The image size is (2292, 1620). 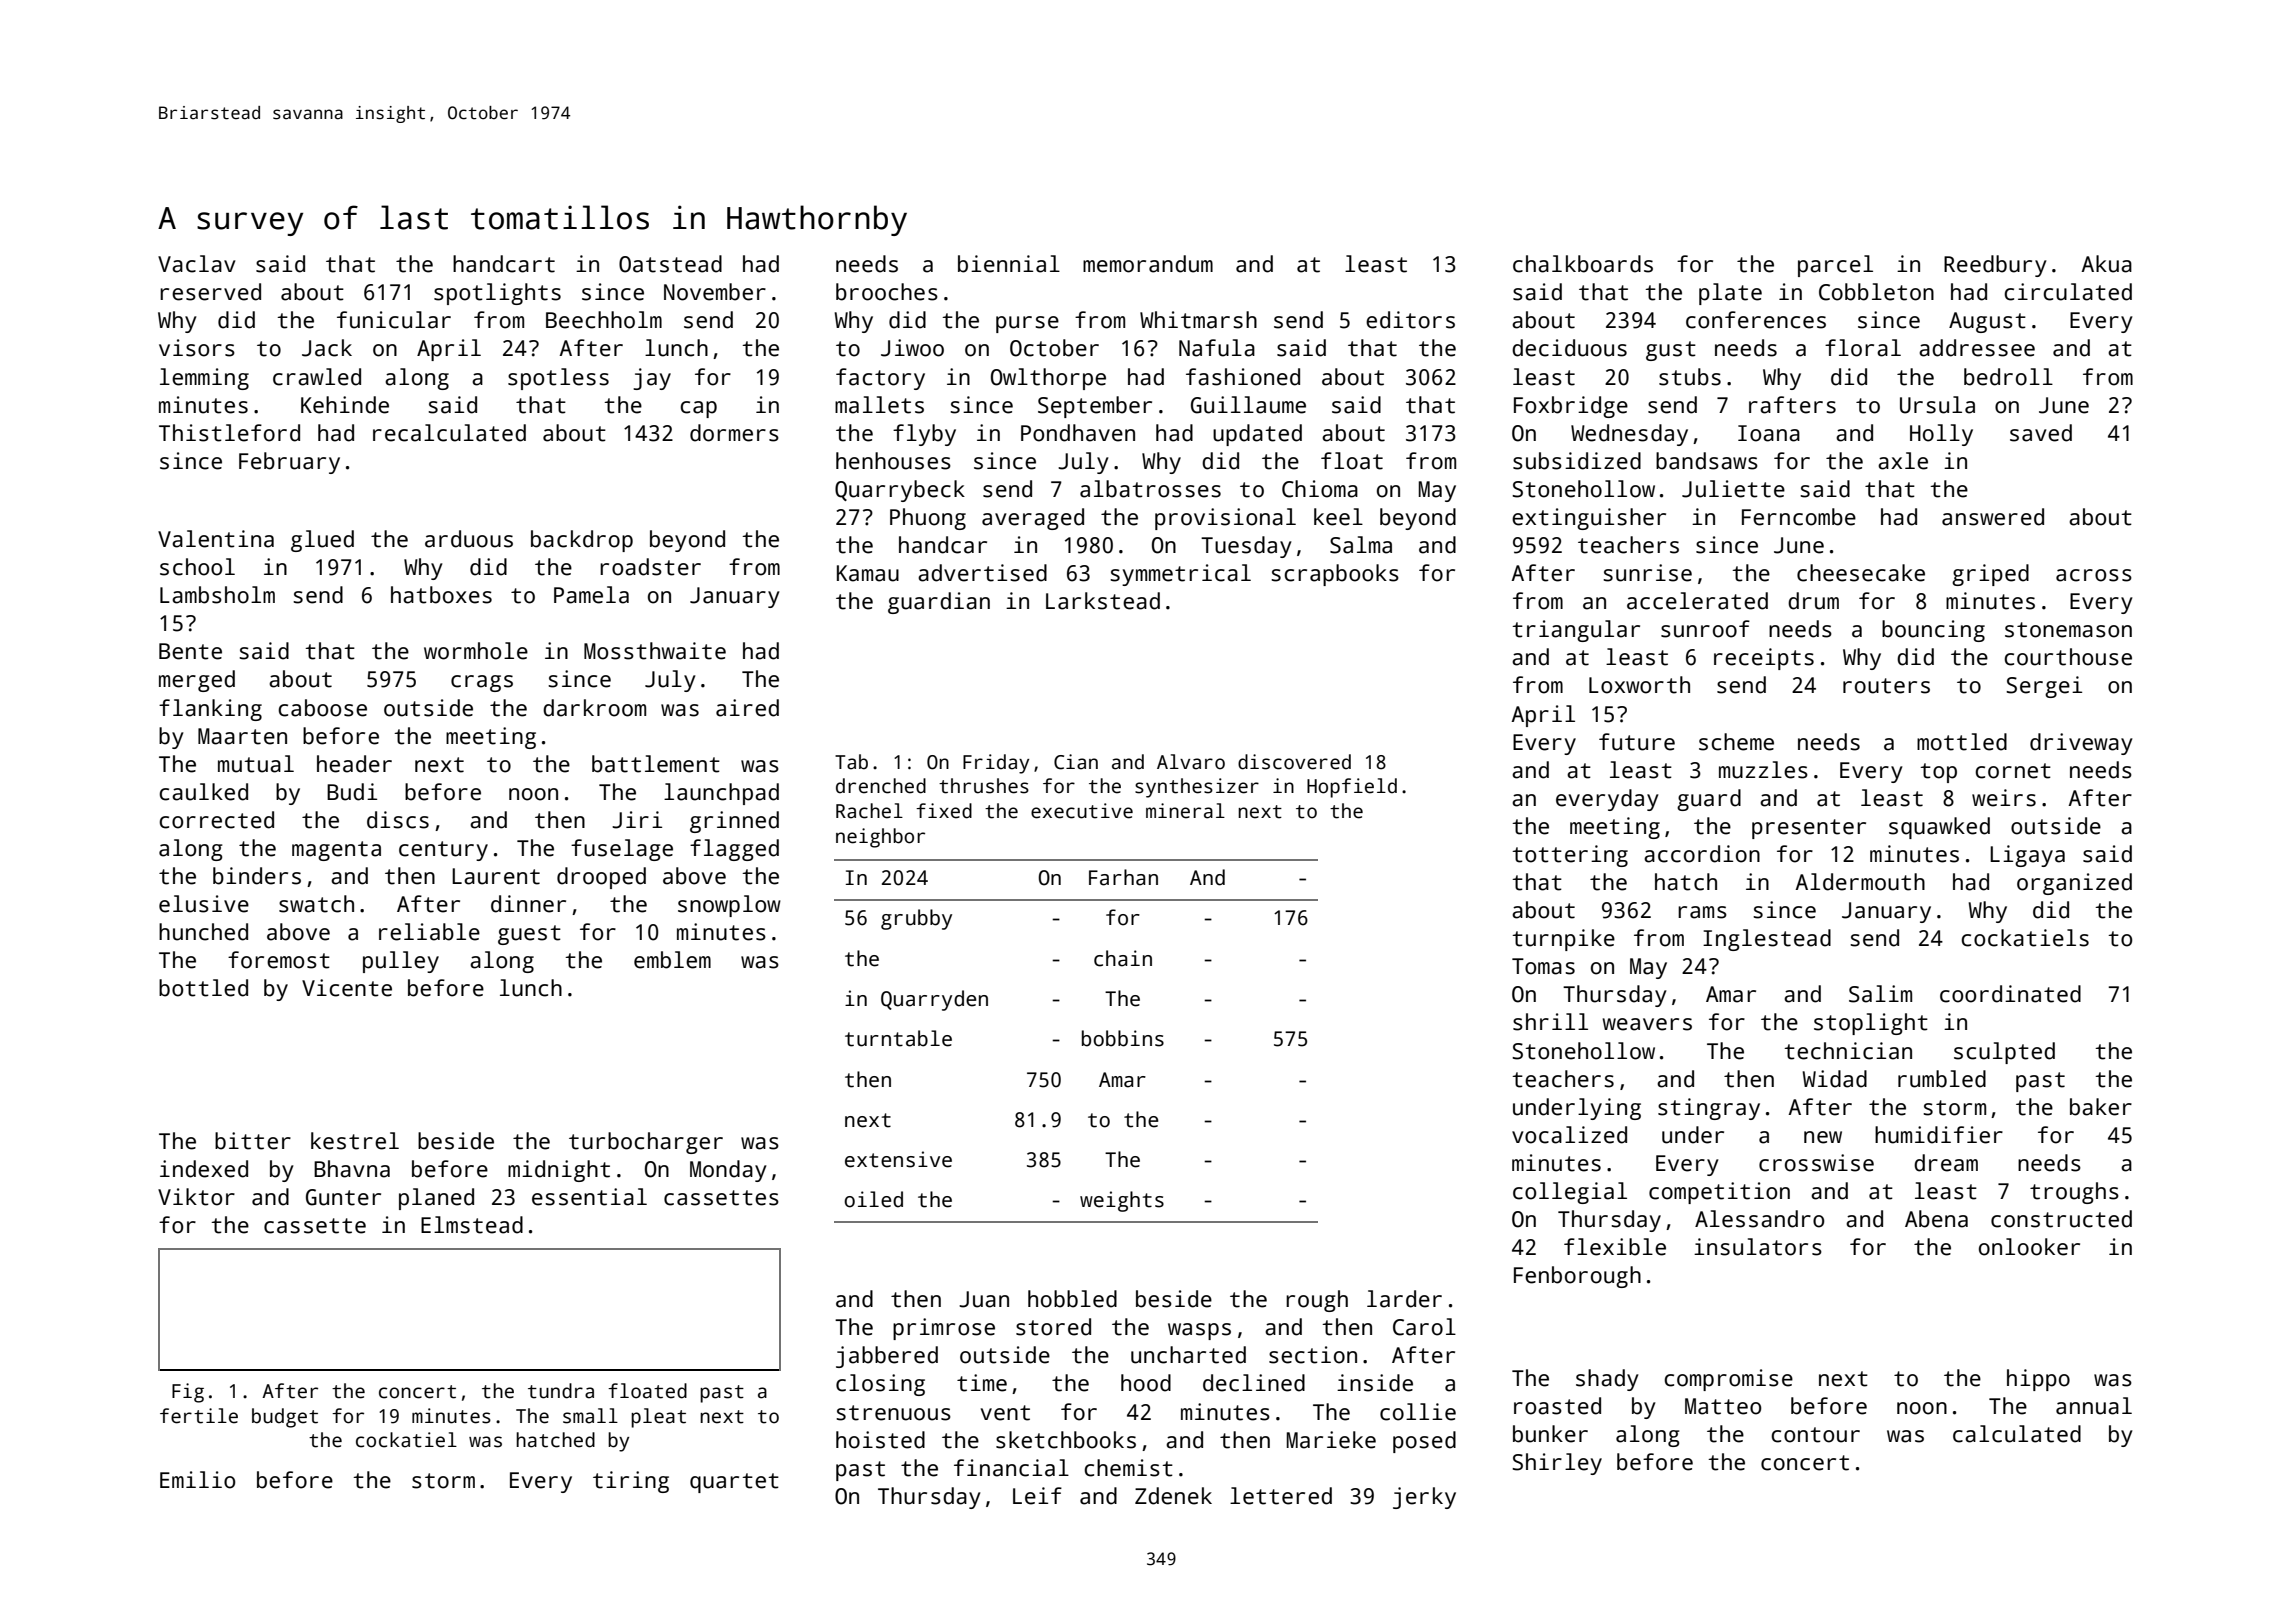 I want to click on biennial, so click(x=1009, y=264).
